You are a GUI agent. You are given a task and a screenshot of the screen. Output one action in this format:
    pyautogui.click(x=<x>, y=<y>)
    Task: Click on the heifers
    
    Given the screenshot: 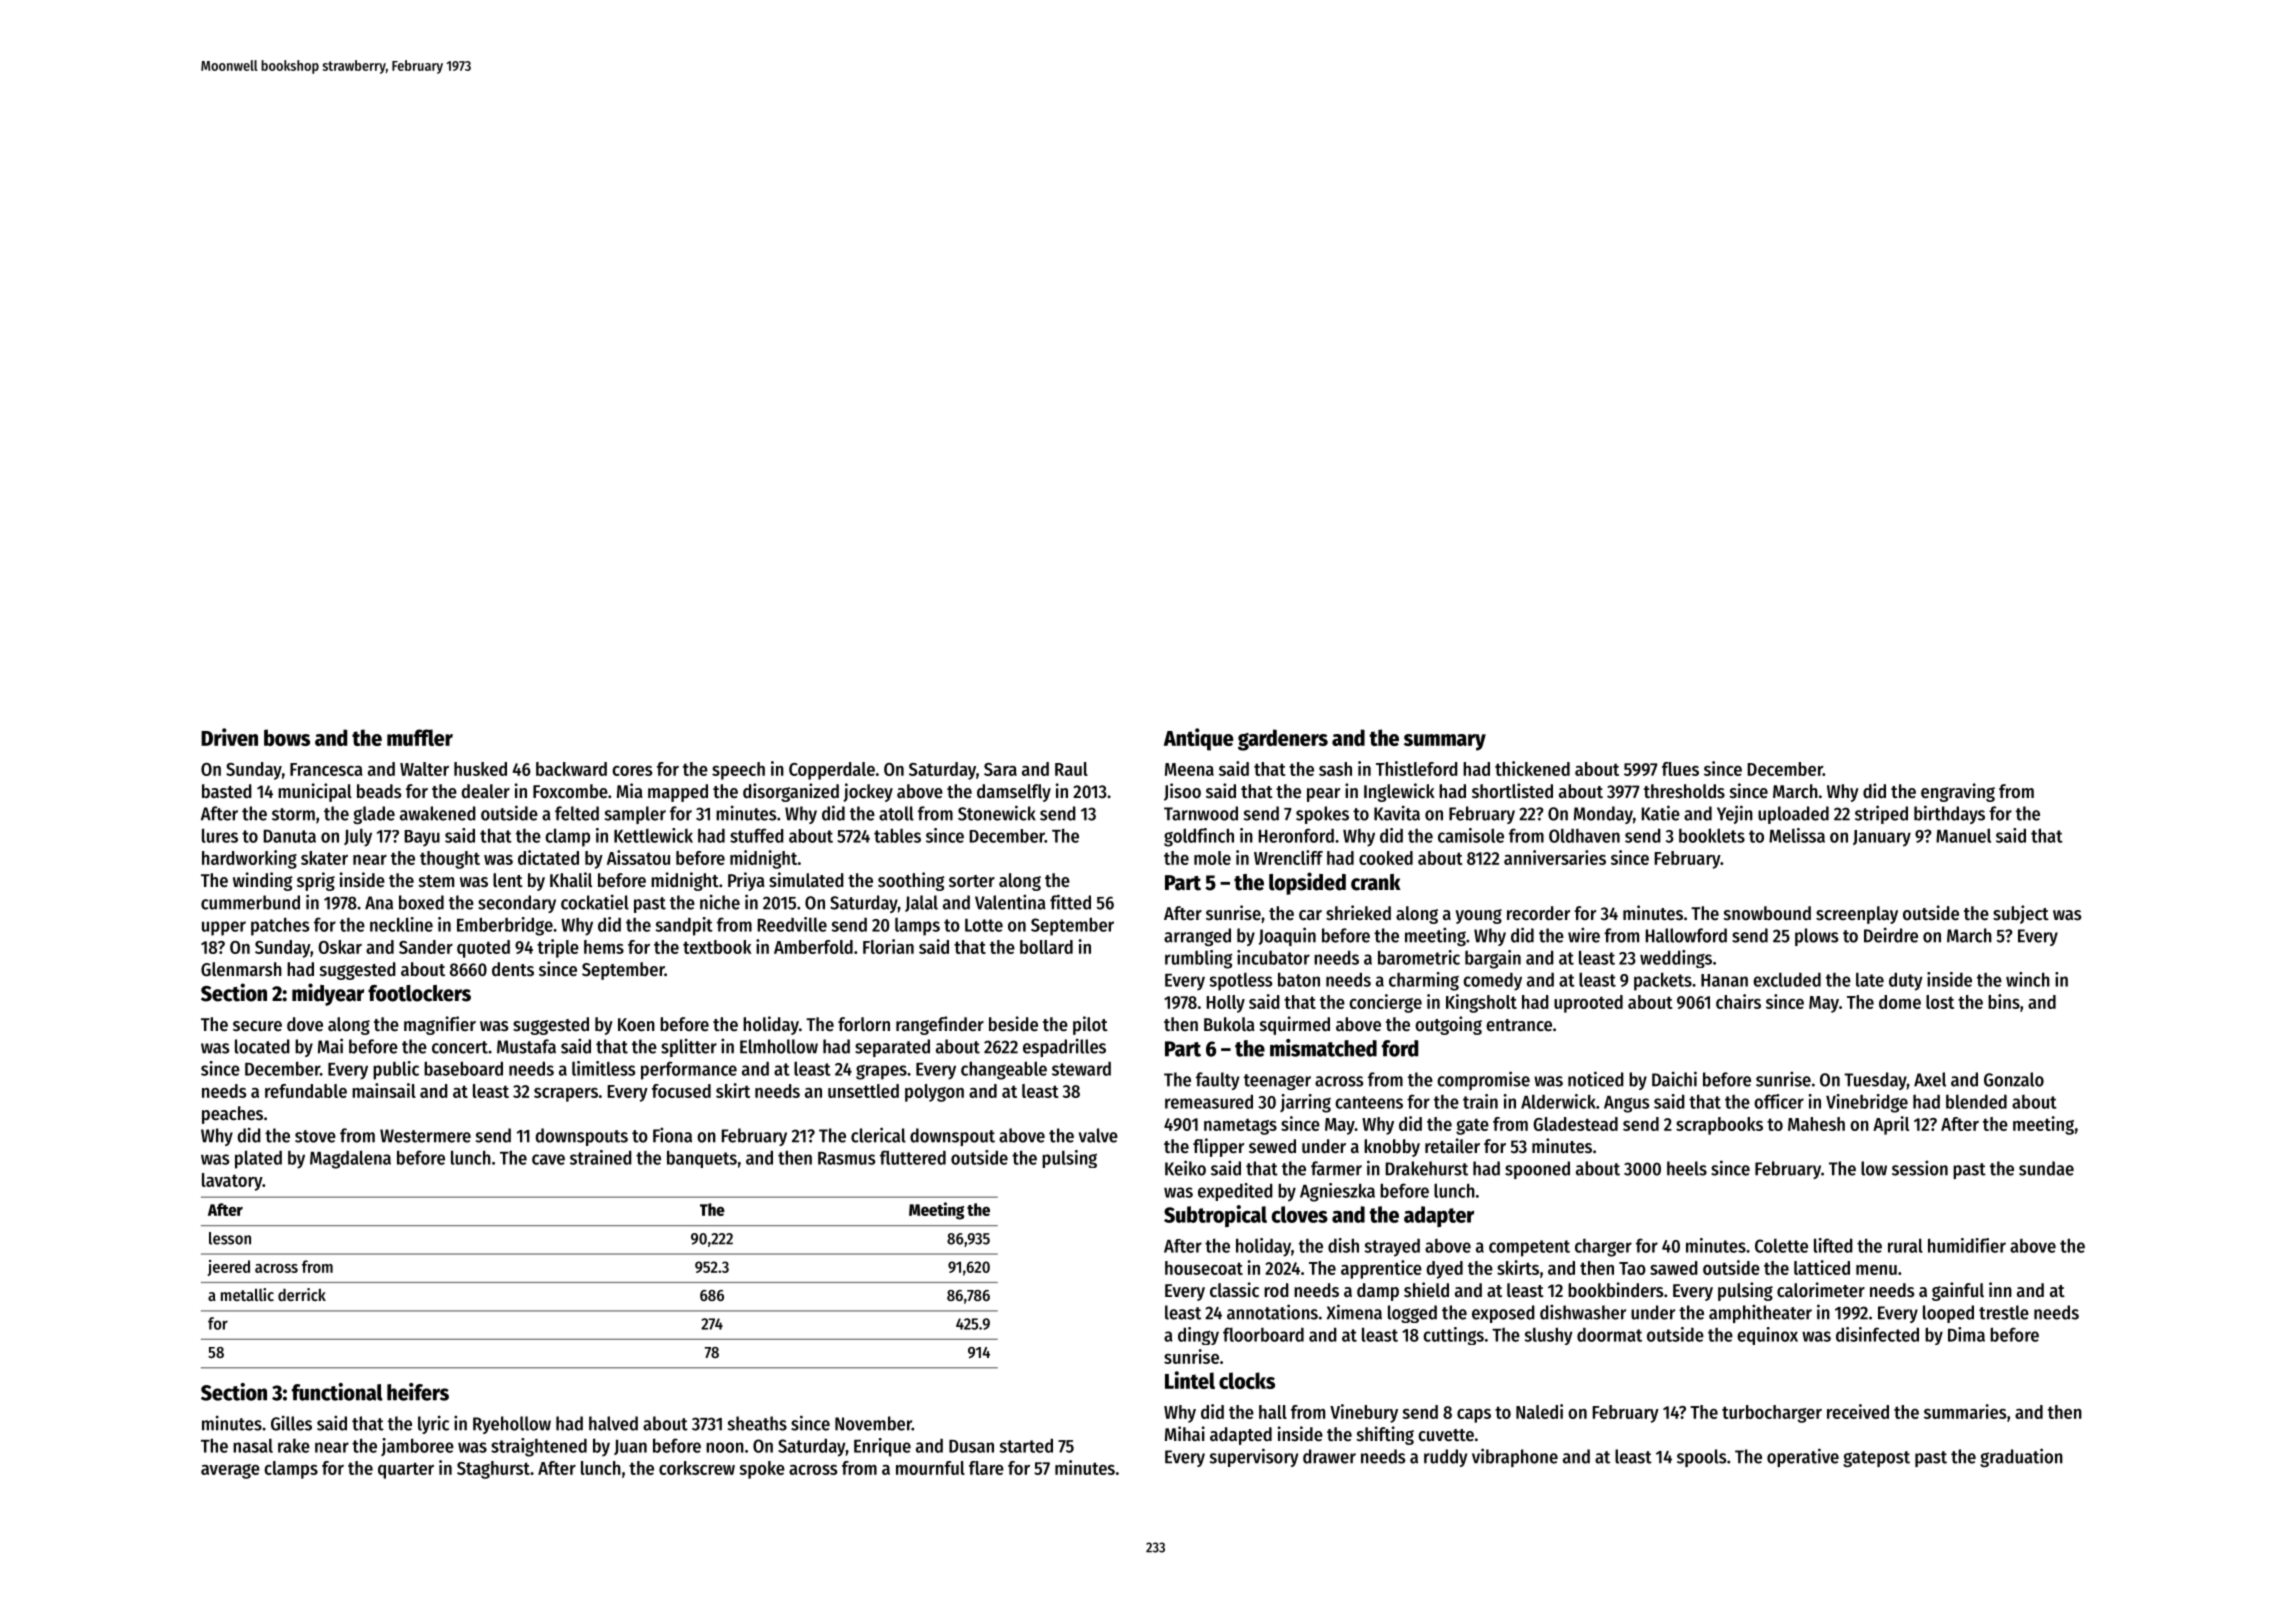 What is the action you would take?
    pyautogui.click(x=418, y=1392)
